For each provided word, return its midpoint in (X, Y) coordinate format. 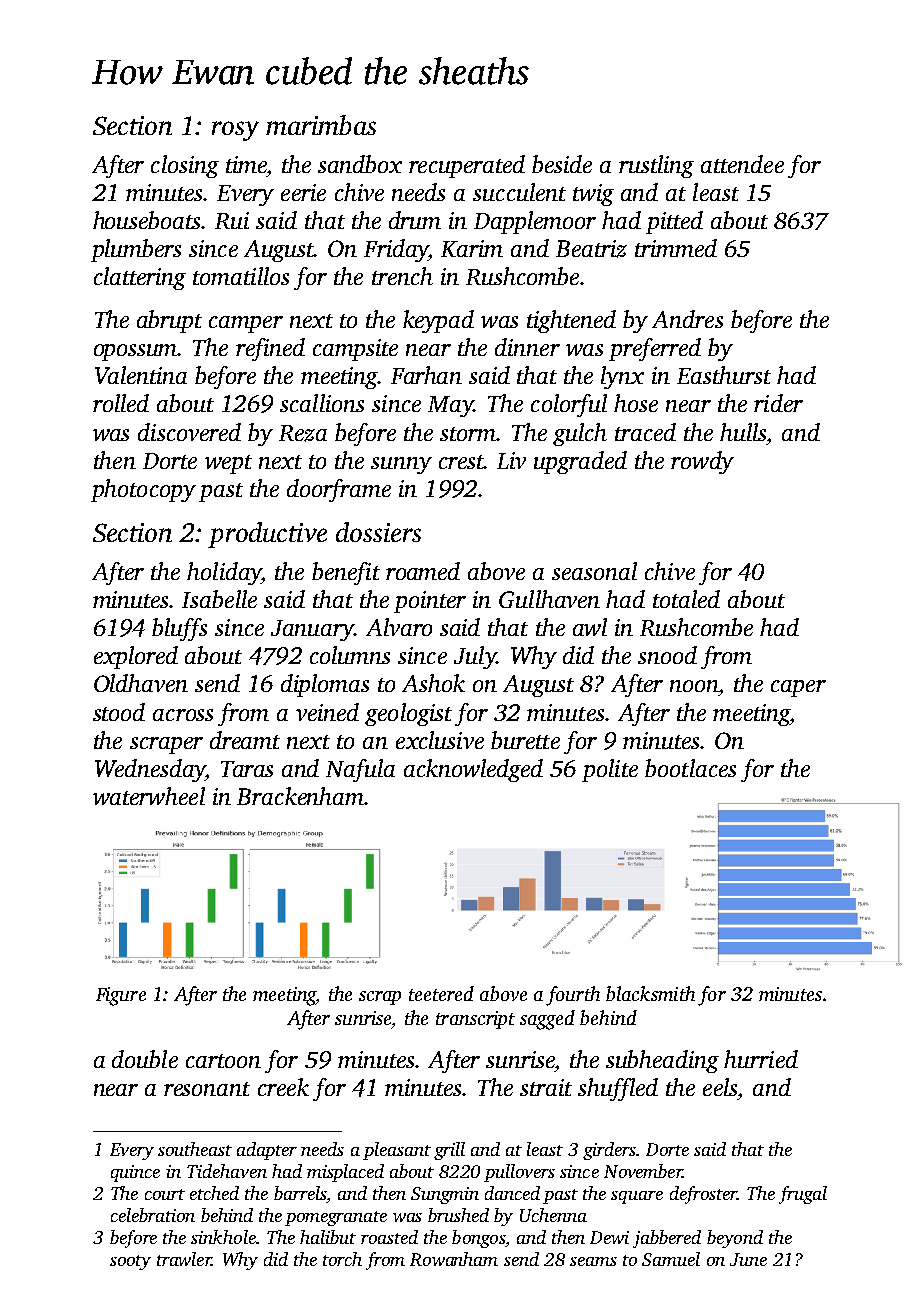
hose (636, 403)
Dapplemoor (535, 222)
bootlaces (690, 768)
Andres (687, 319)
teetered (441, 993)
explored (136, 657)
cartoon (223, 1061)
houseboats (147, 220)
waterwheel (149, 796)
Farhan (426, 375)
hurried (761, 1059)
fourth (573, 996)
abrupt (169, 321)
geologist (408, 714)
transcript (475, 1020)
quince (135, 1173)
